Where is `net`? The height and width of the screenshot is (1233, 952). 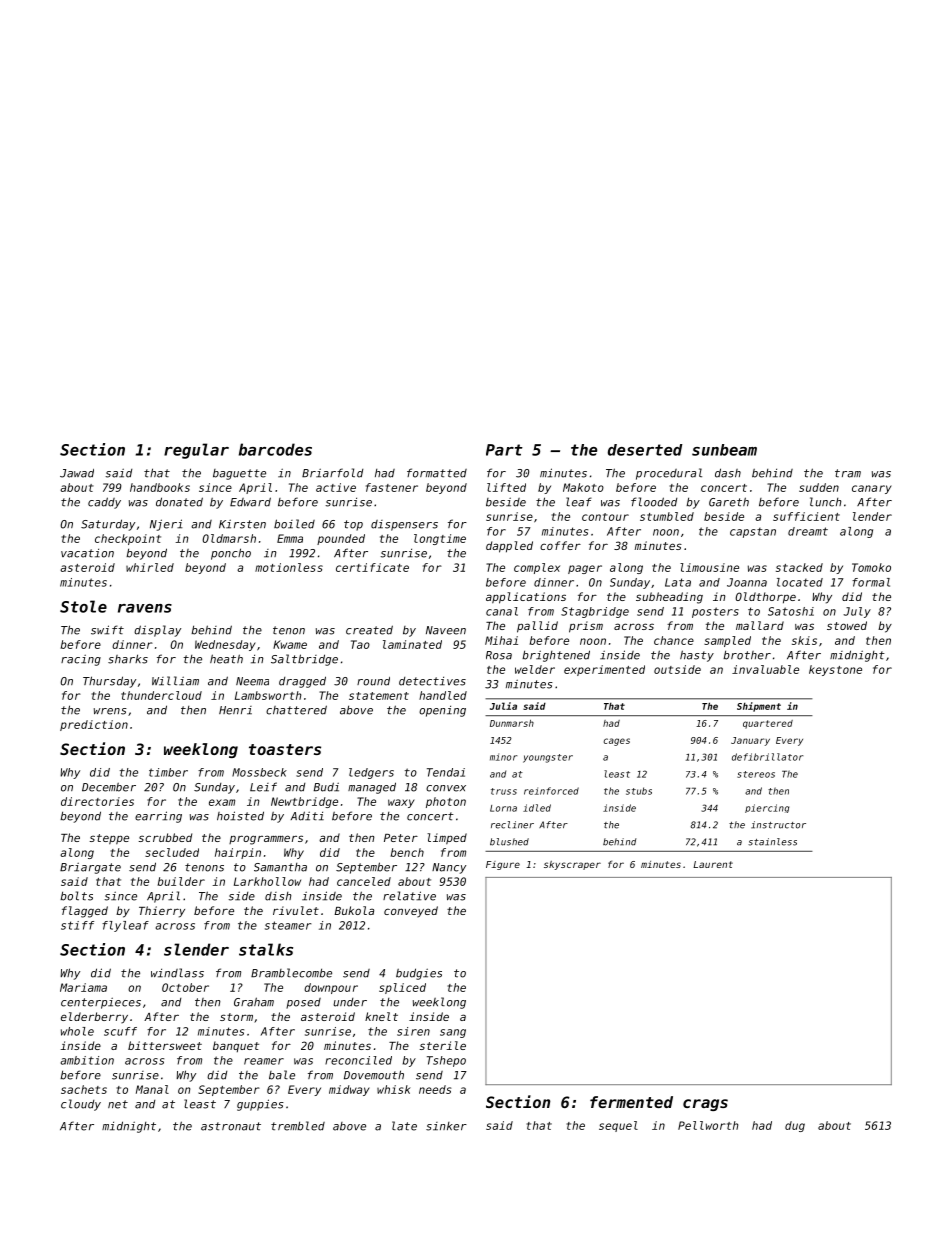 net is located at coordinates (118, 1104).
